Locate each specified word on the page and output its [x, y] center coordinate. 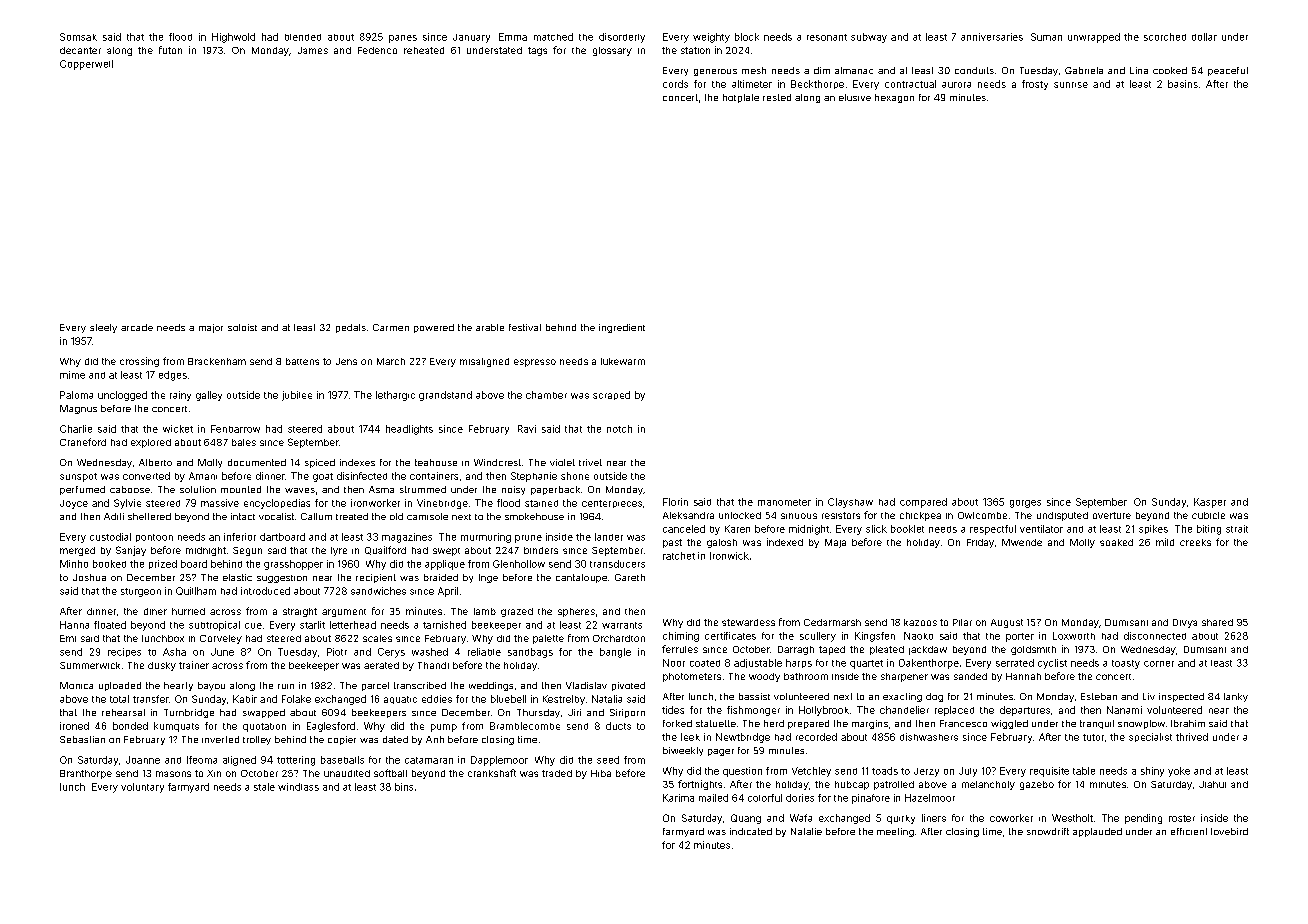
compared [923, 503]
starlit [312, 625]
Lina [1139, 70]
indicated [751, 831]
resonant [827, 37]
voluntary [142, 788]
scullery [818, 637]
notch [619, 429]
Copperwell [86, 65]
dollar [1204, 37]
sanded [970, 676]
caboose [130, 489]
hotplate [741, 98]
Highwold [233, 38]
